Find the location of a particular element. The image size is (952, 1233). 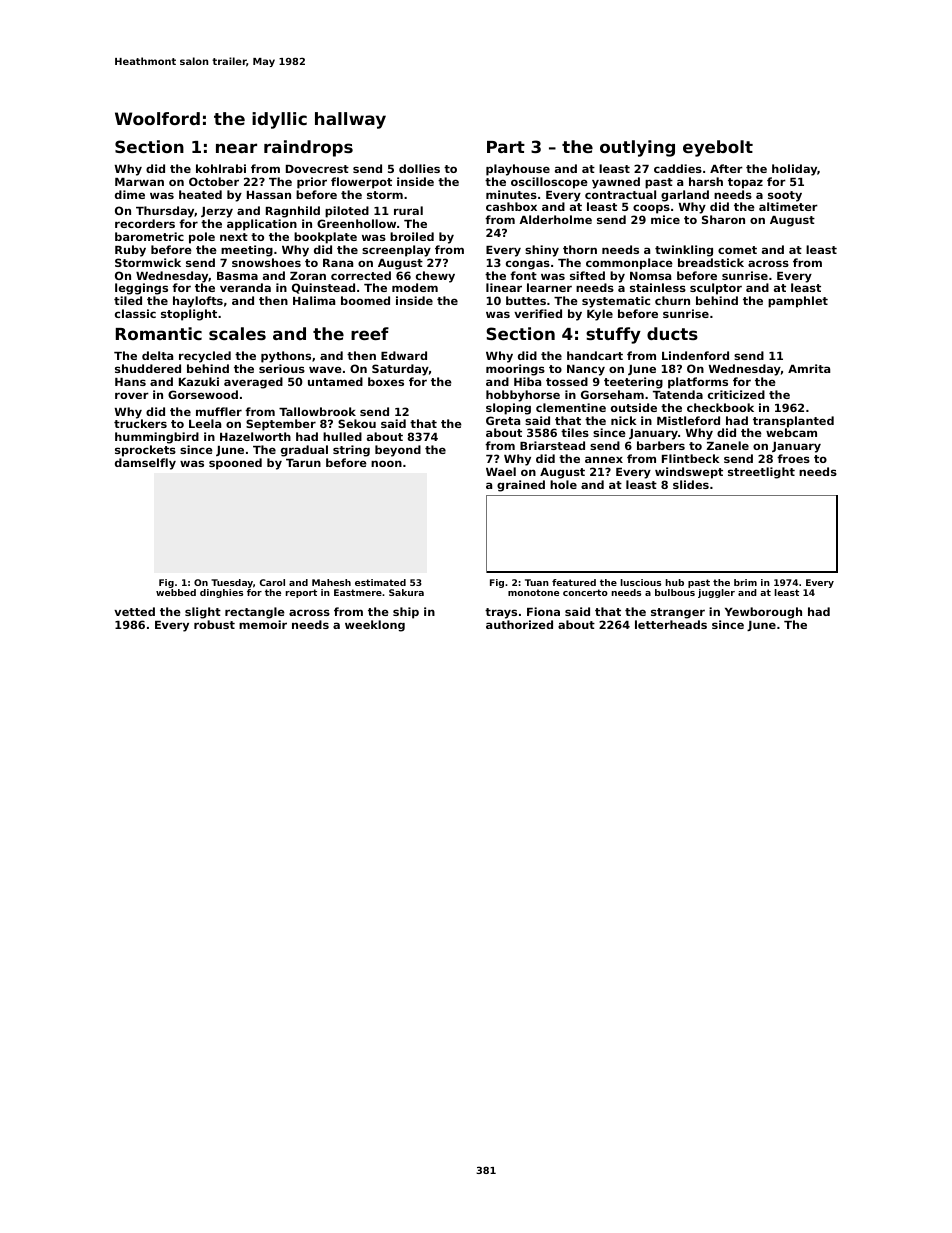

authorized is located at coordinates (519, 624).
